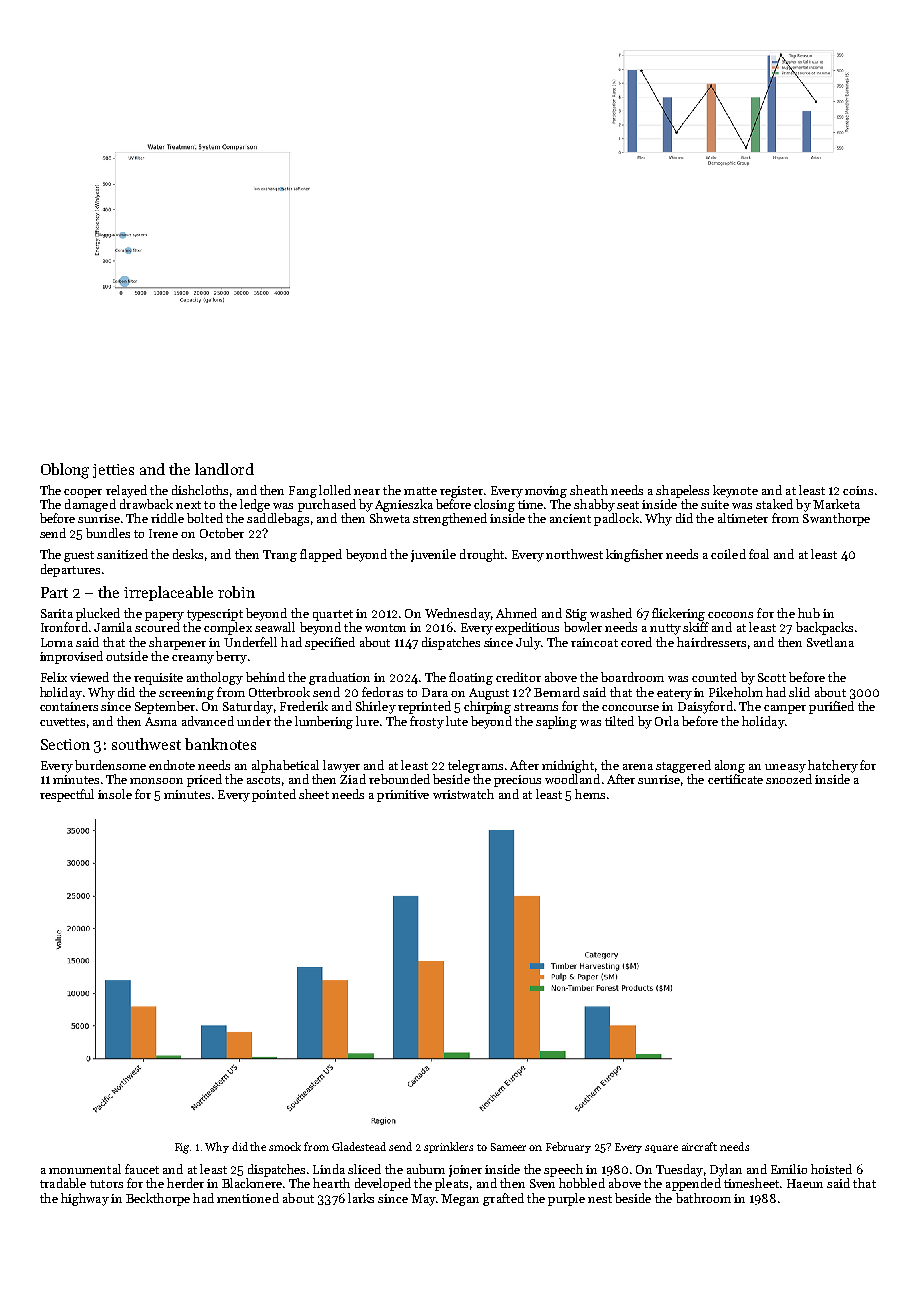 This document has width=924, height=1308. What do you see at coordinates (448, 1147) in the document?
I see `sprinklers` at bounding box center [448, 1147].
